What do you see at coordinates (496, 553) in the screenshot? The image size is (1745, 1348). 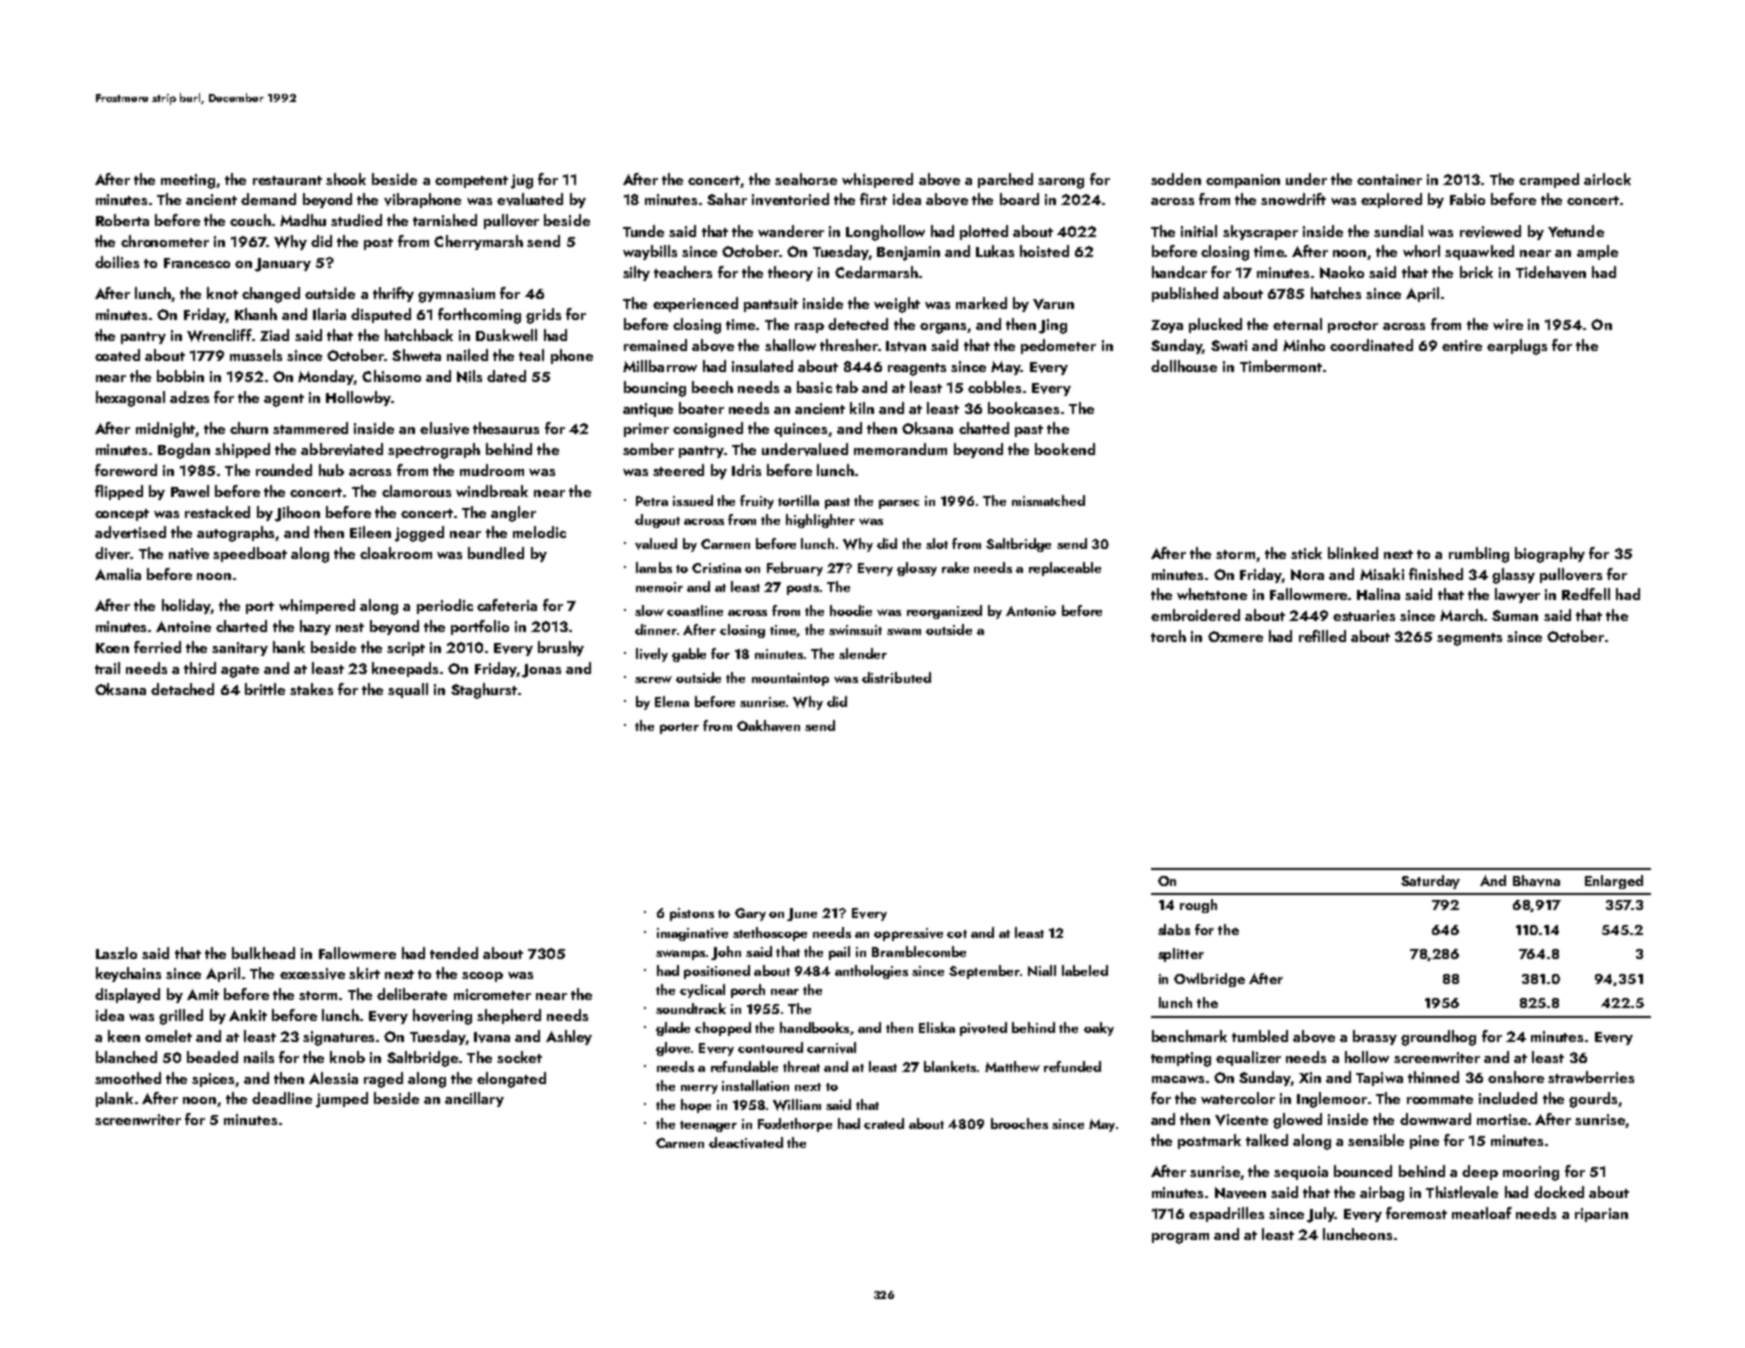 I see `bundled` at bounding box center [496, 553].
